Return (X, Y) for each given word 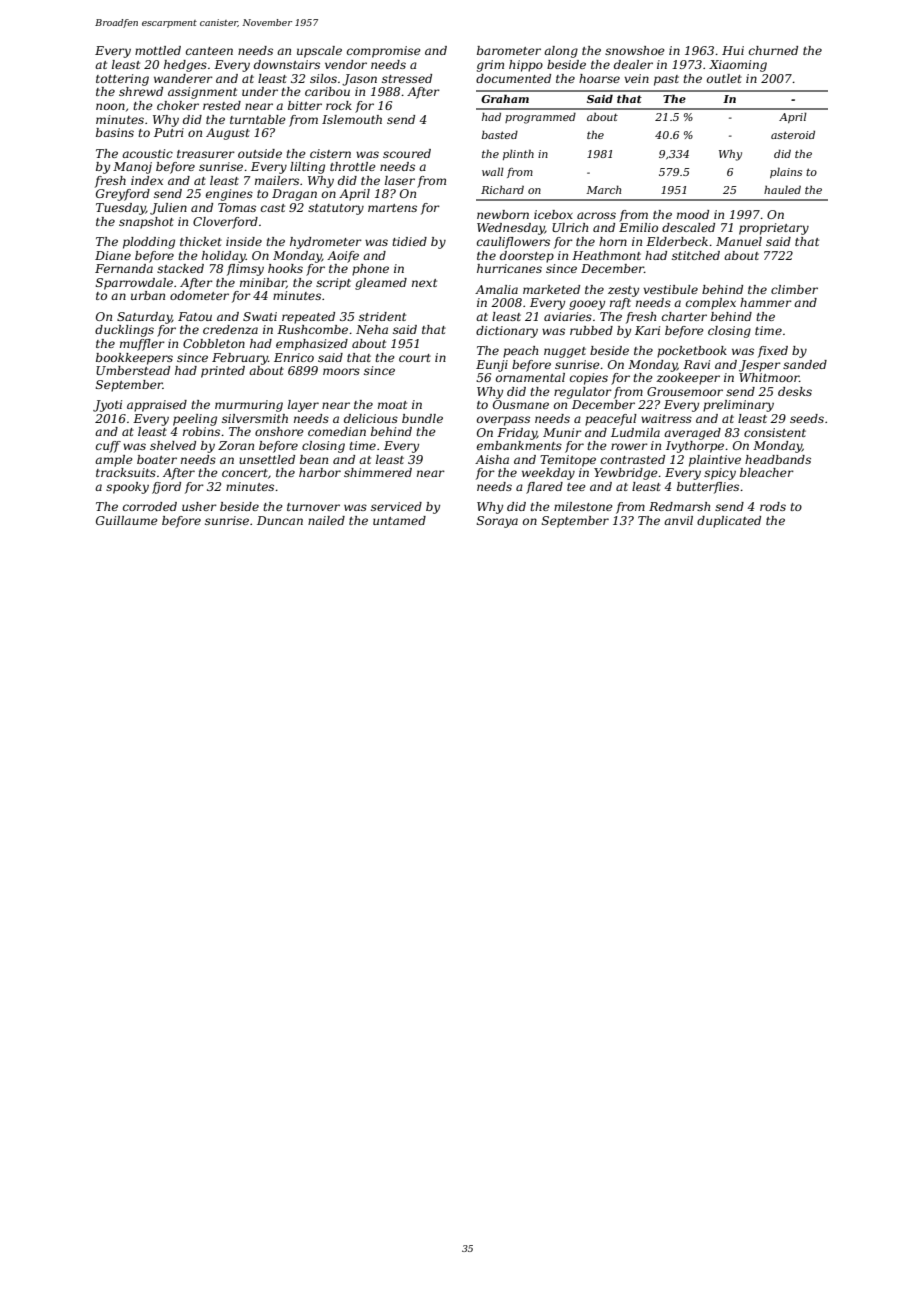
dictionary (507, 332)
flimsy (245, 270)
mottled (158, 50)
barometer (509, 50)
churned (773, 50)
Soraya (497, 522)
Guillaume (127, 520)
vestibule (670, 289)
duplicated (729, 522)
